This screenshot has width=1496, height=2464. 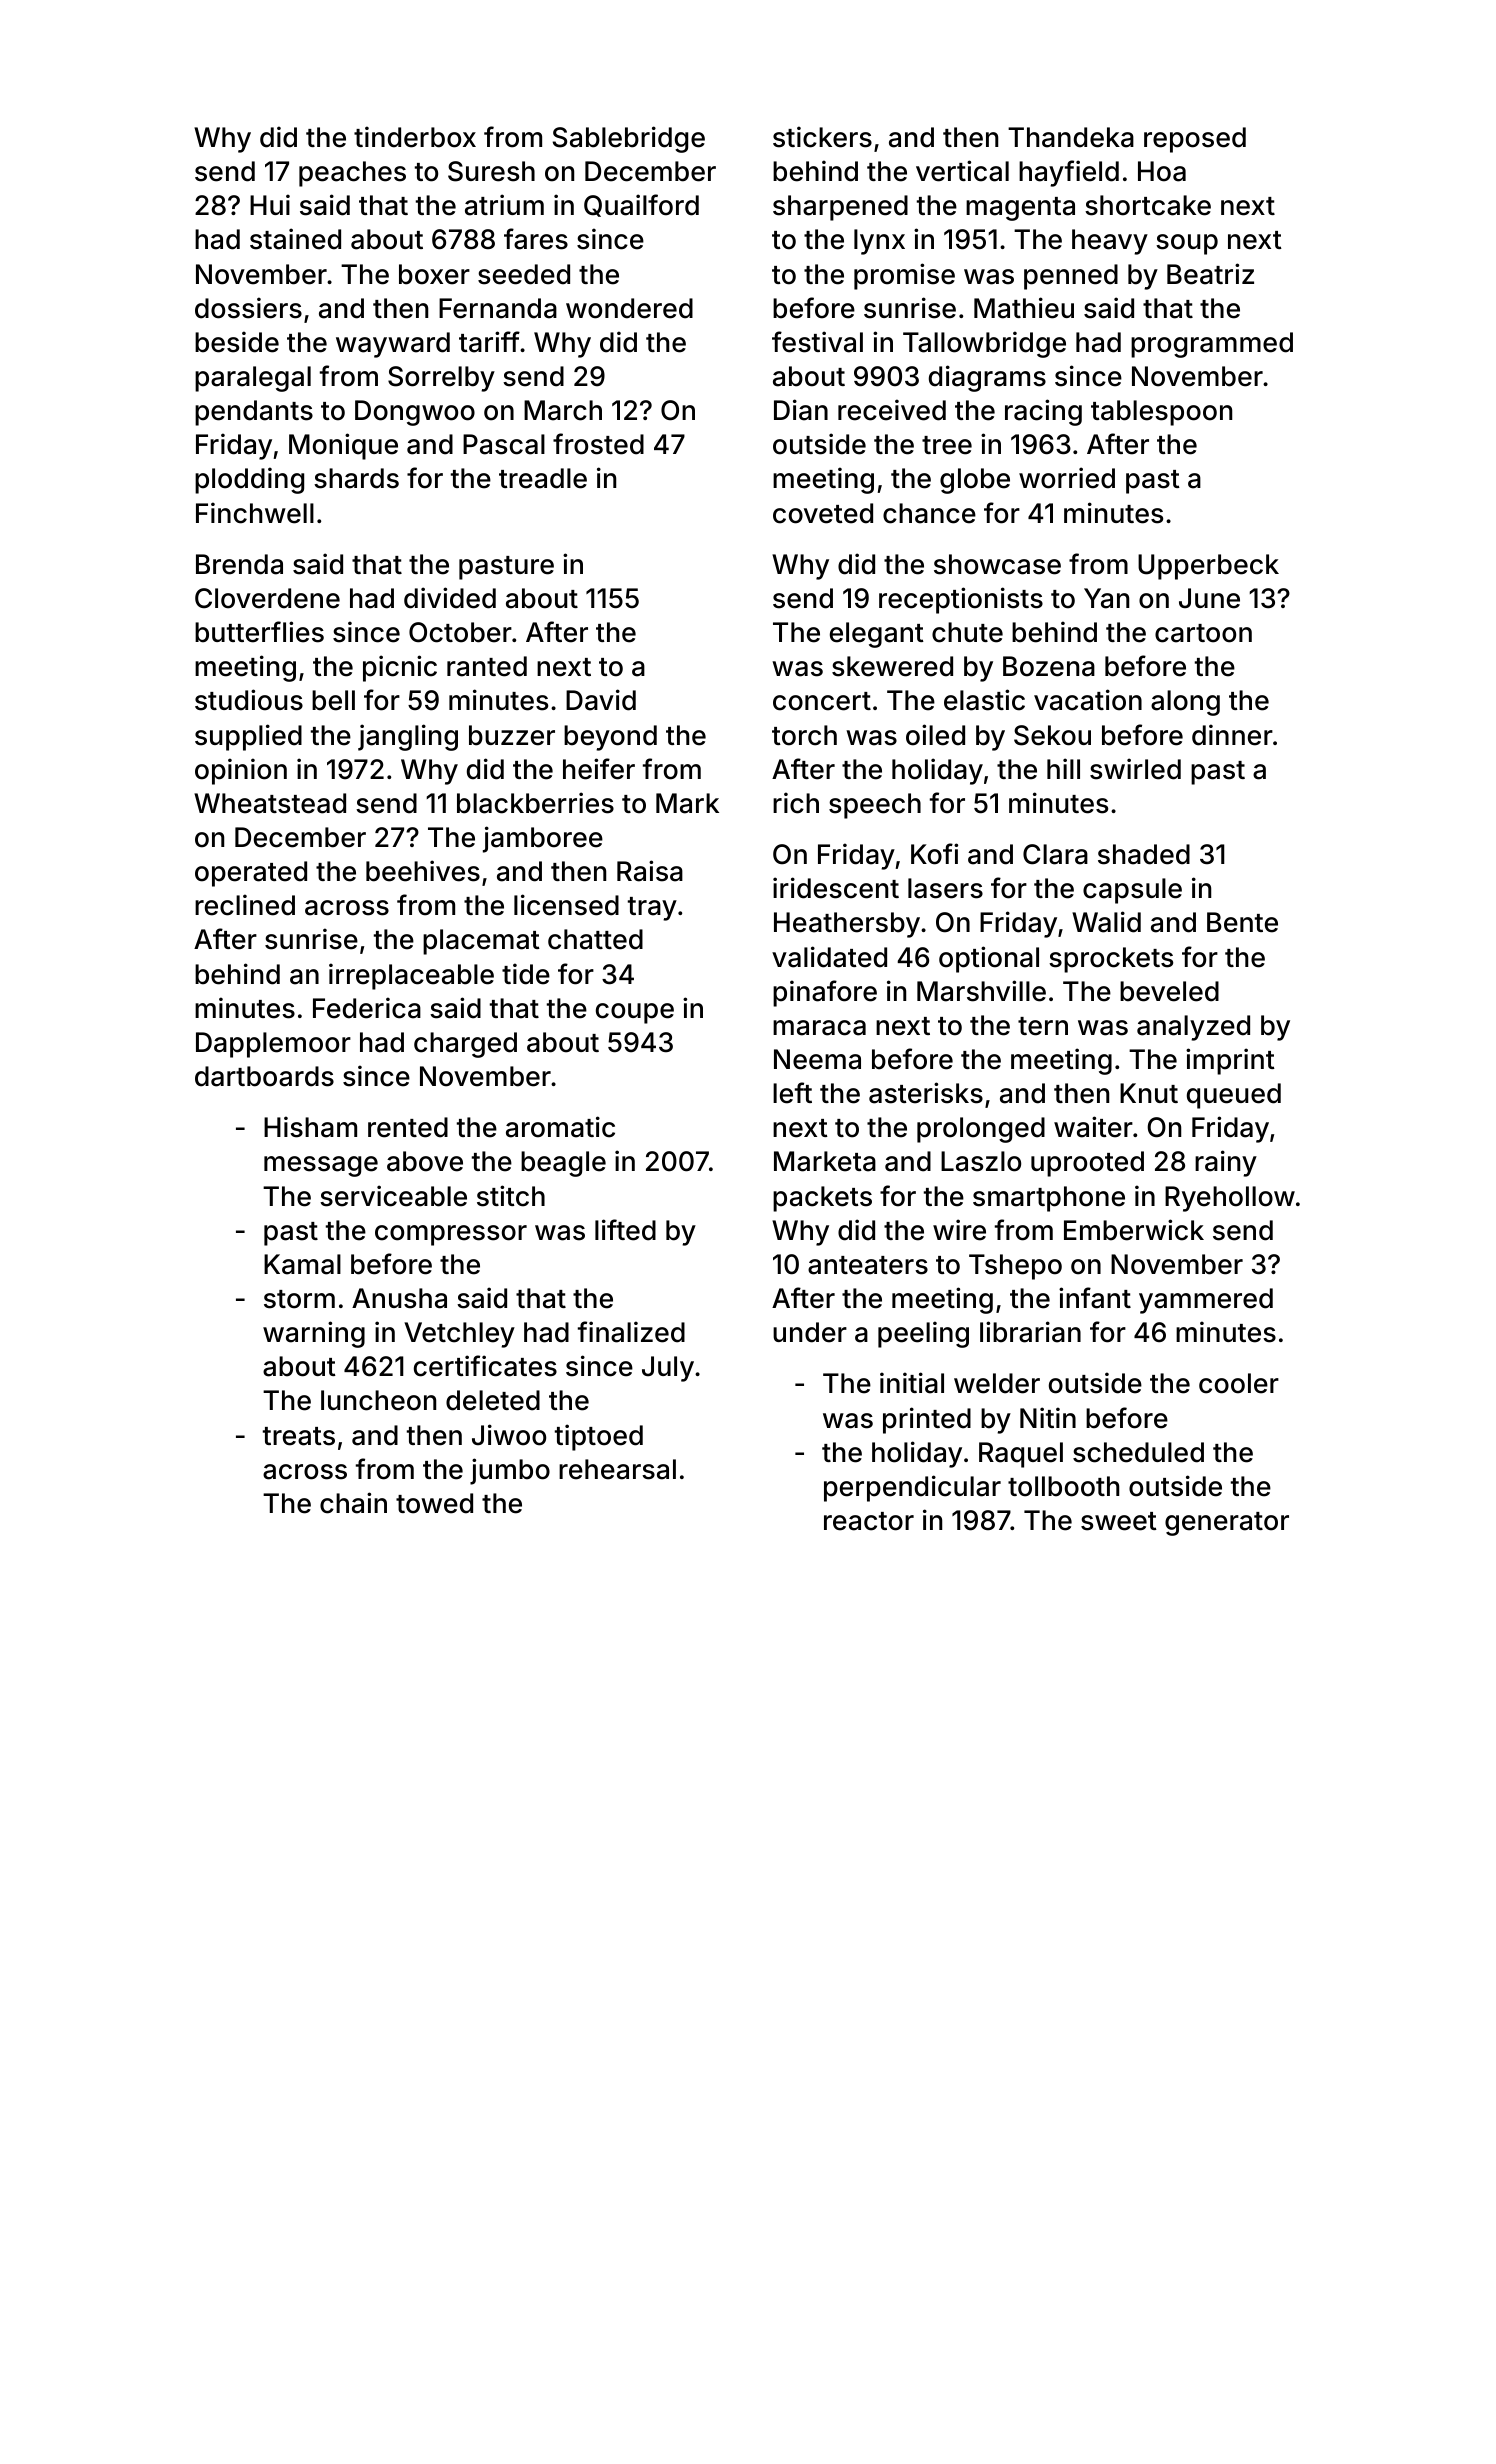 I want to click on tablespoon, so click(x=1161, y=413).
